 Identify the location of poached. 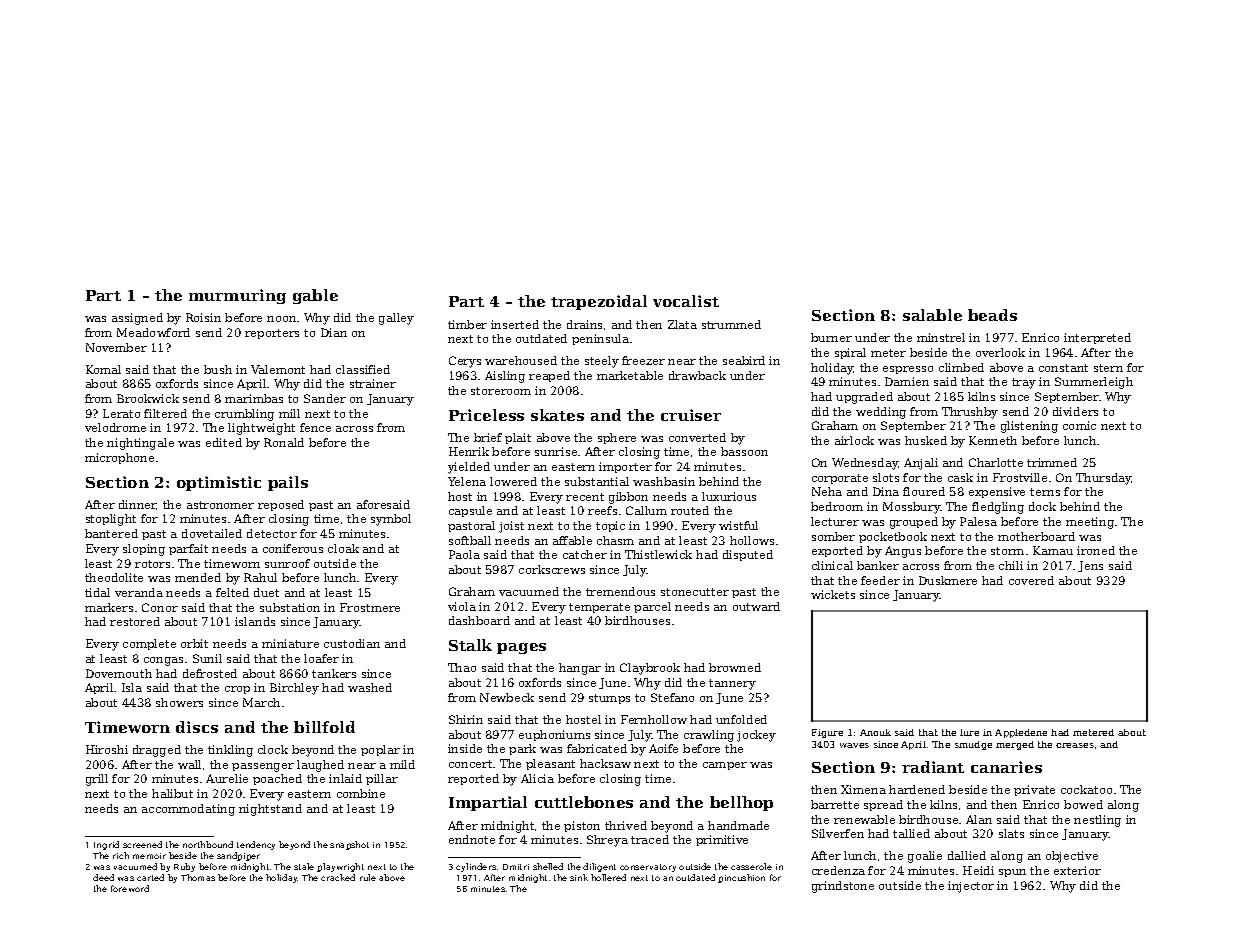
(277, 779).
